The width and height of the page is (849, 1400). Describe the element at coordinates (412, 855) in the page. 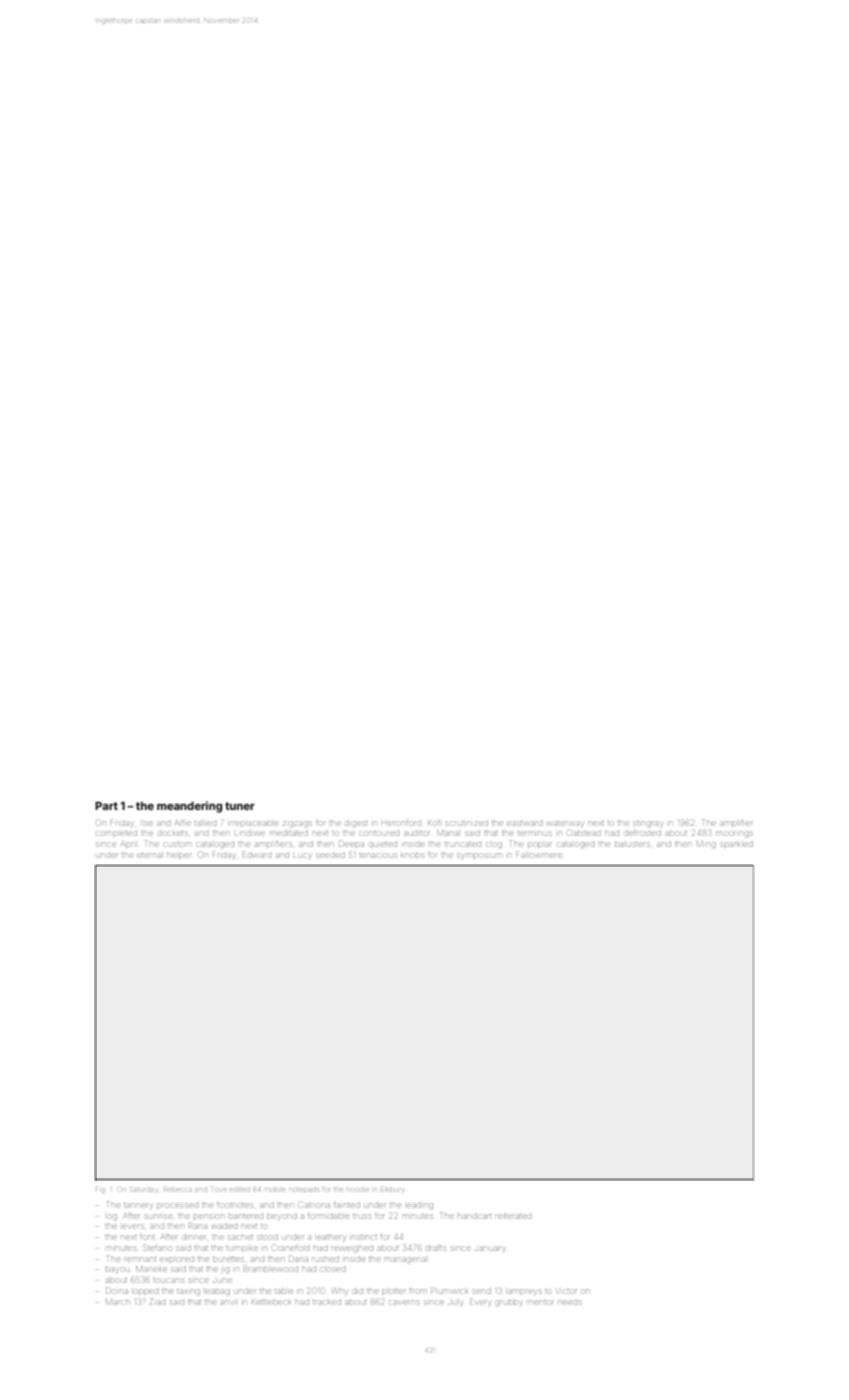

I see `knobs` at that location.
